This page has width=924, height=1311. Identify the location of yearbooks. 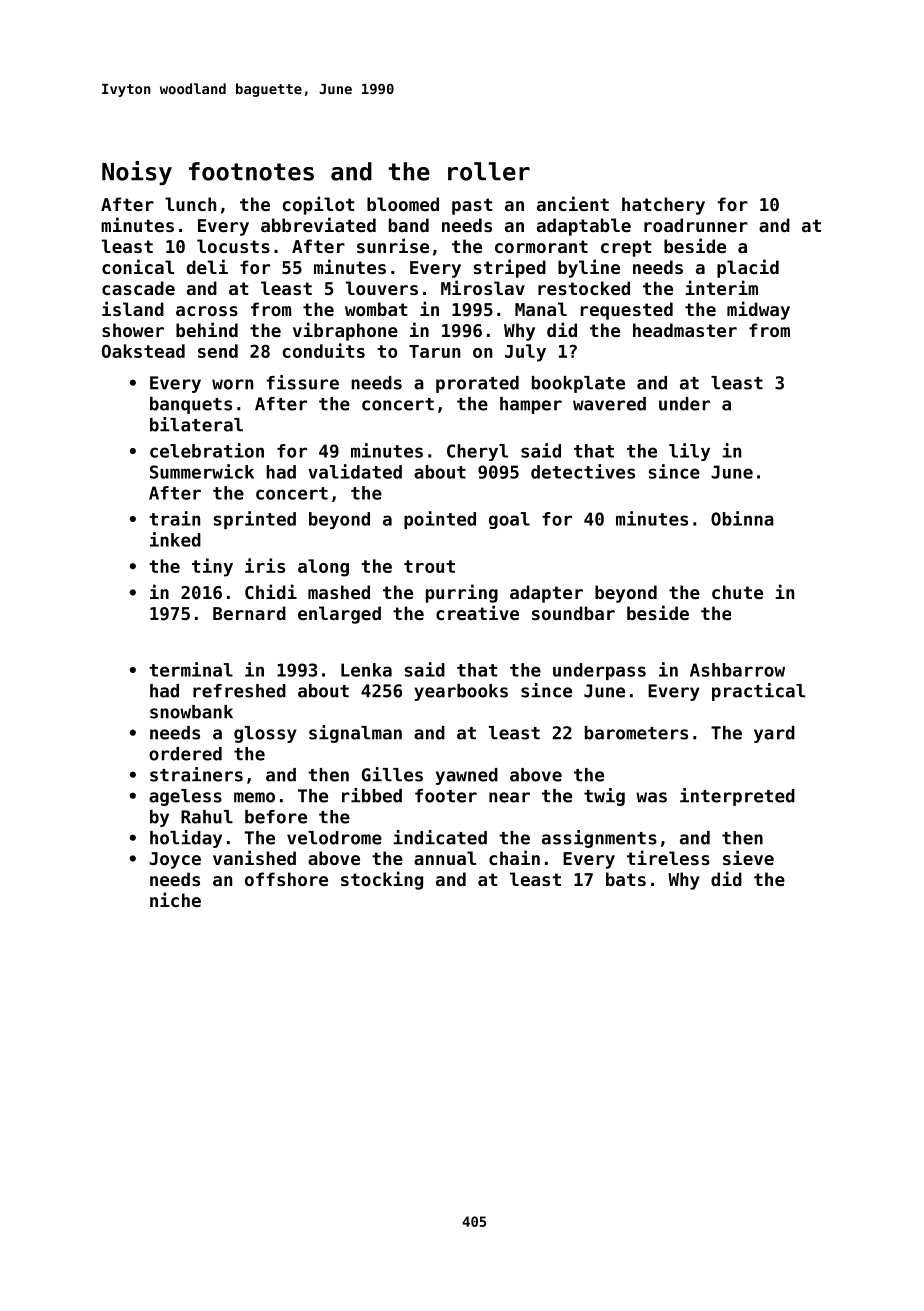
(461, 692).
